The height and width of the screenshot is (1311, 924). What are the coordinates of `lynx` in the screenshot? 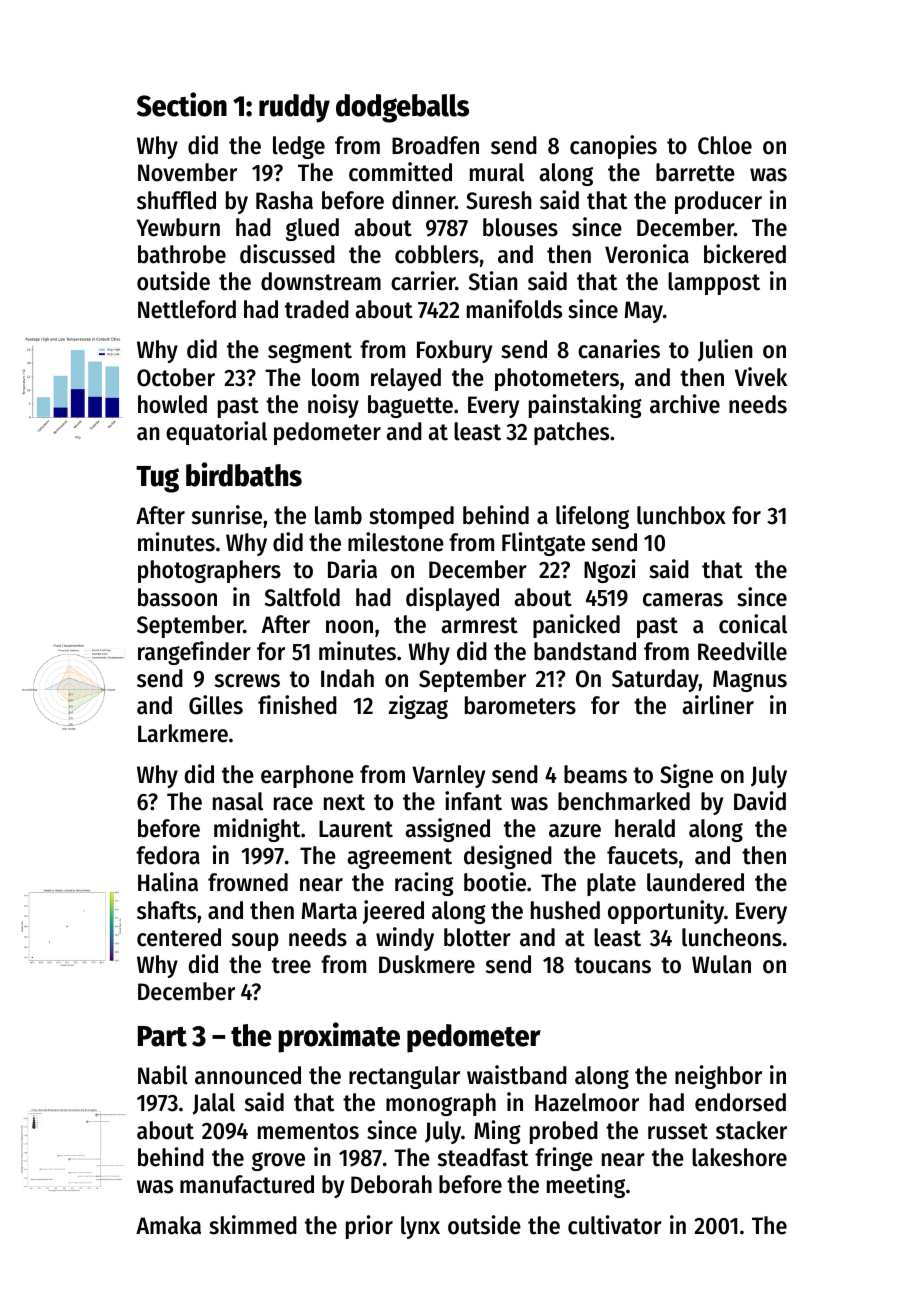 It's located at (420, 1227).
